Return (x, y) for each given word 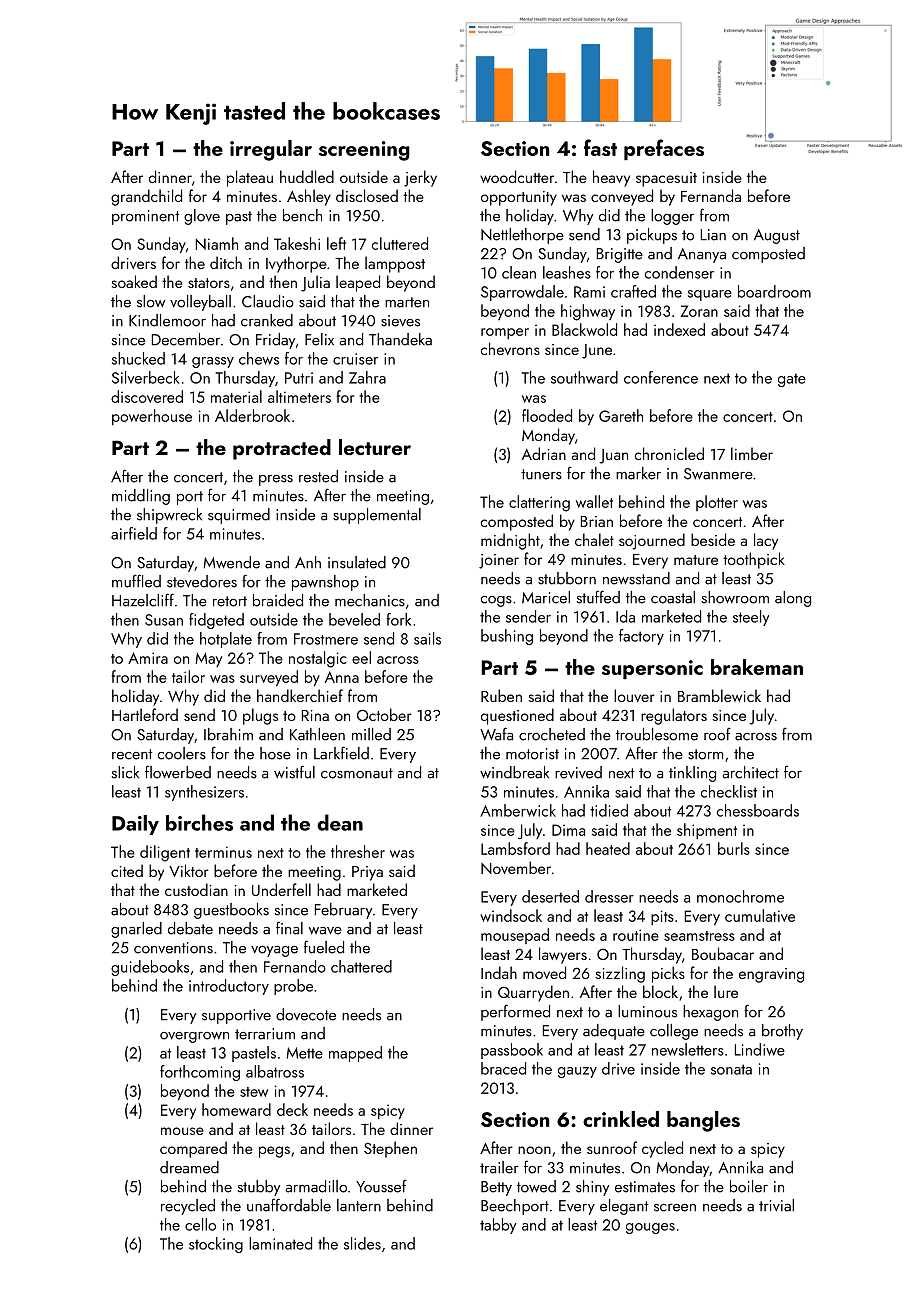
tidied (609, 810)
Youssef (381, 1186)
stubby (259, 1188)
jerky (420, 178)
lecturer (375, 447)
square (710, 295)
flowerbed (178, 772)
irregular (271, 150)
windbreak (514, 772)
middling (141, 497)
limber (752, 453)
